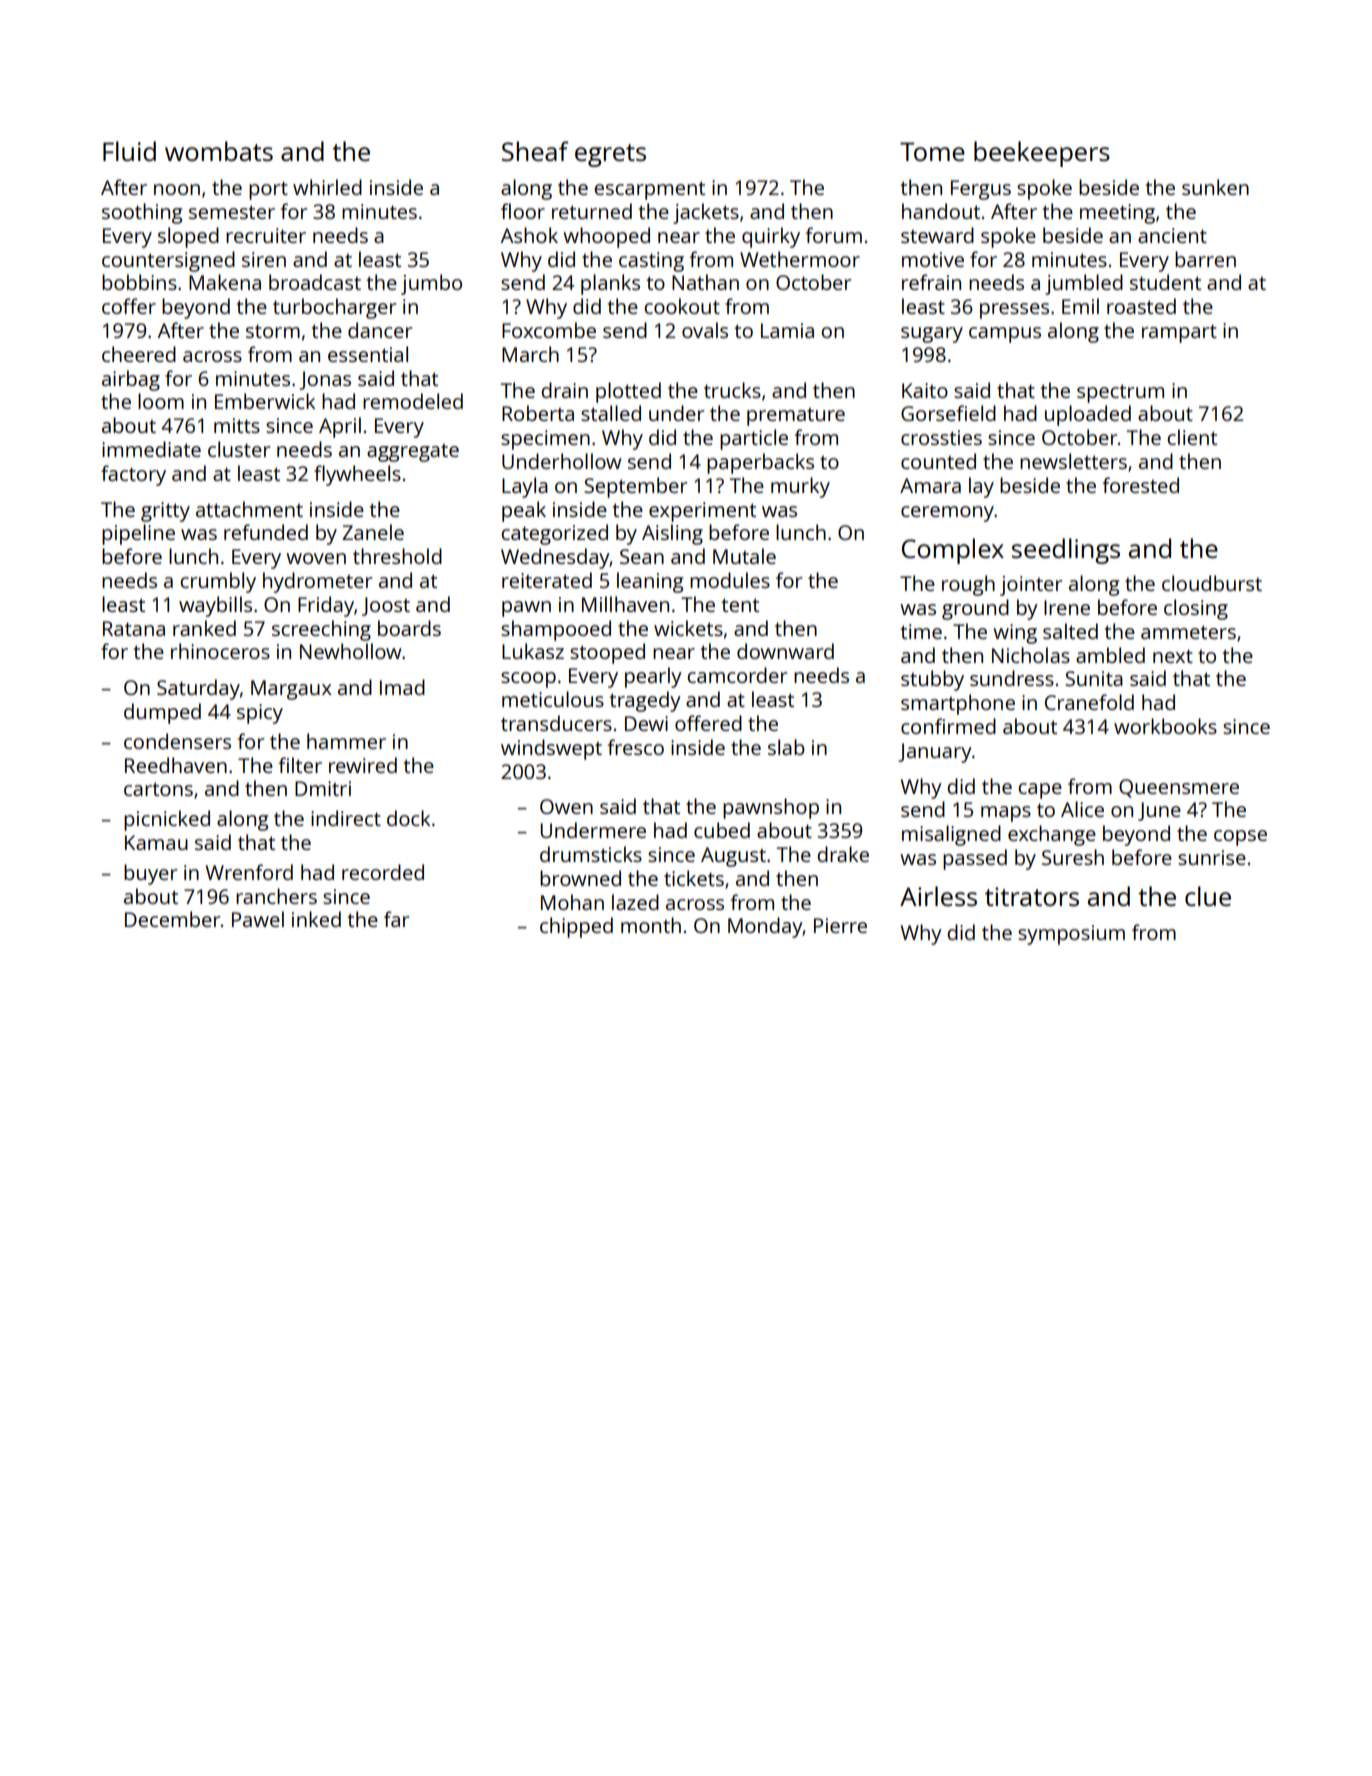 This screenshot has width=1372, height=1776. I want to click on egrets, so click(610, 155).
